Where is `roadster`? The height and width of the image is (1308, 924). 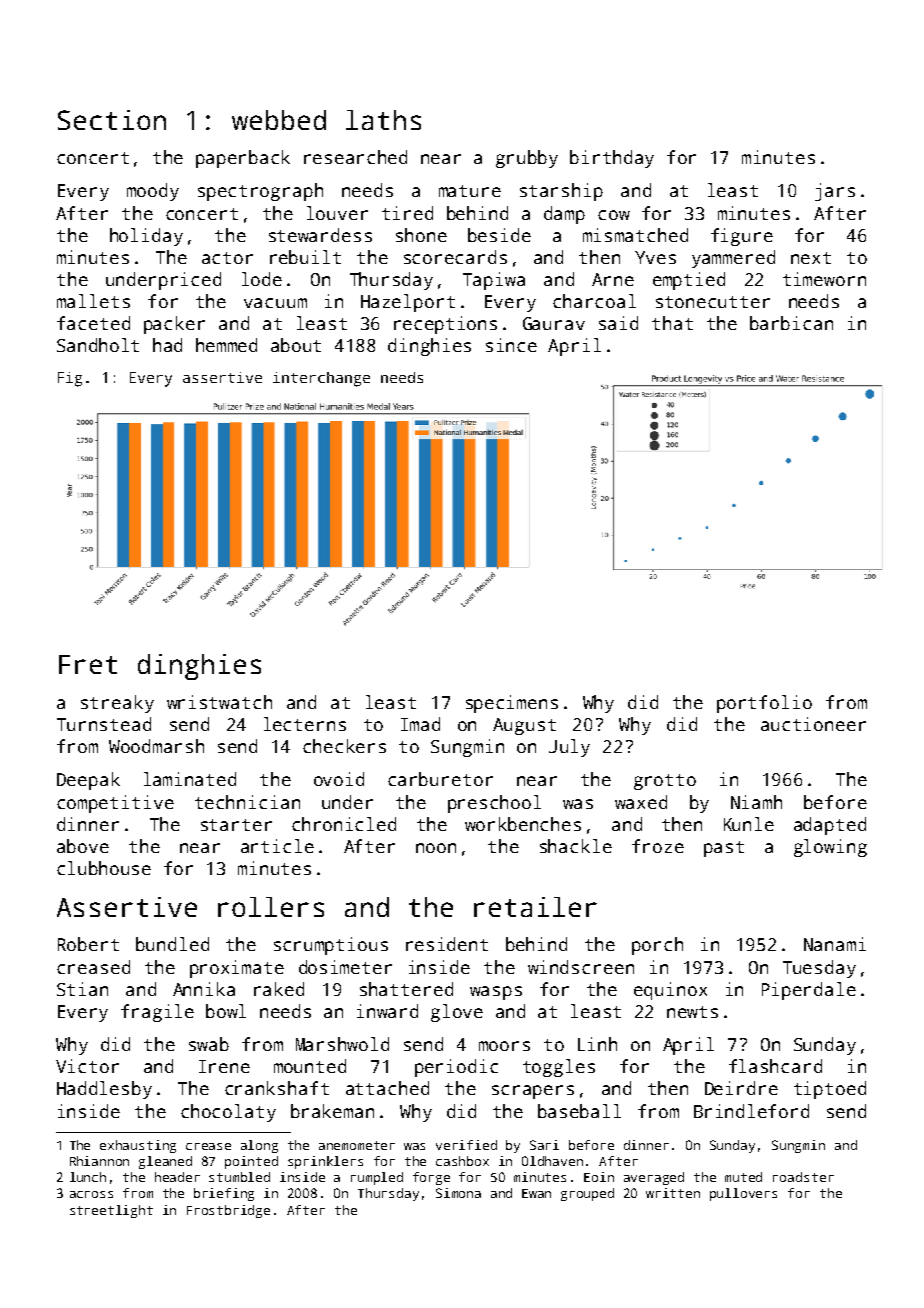 roadster is located at coordinates (803, 1177).
